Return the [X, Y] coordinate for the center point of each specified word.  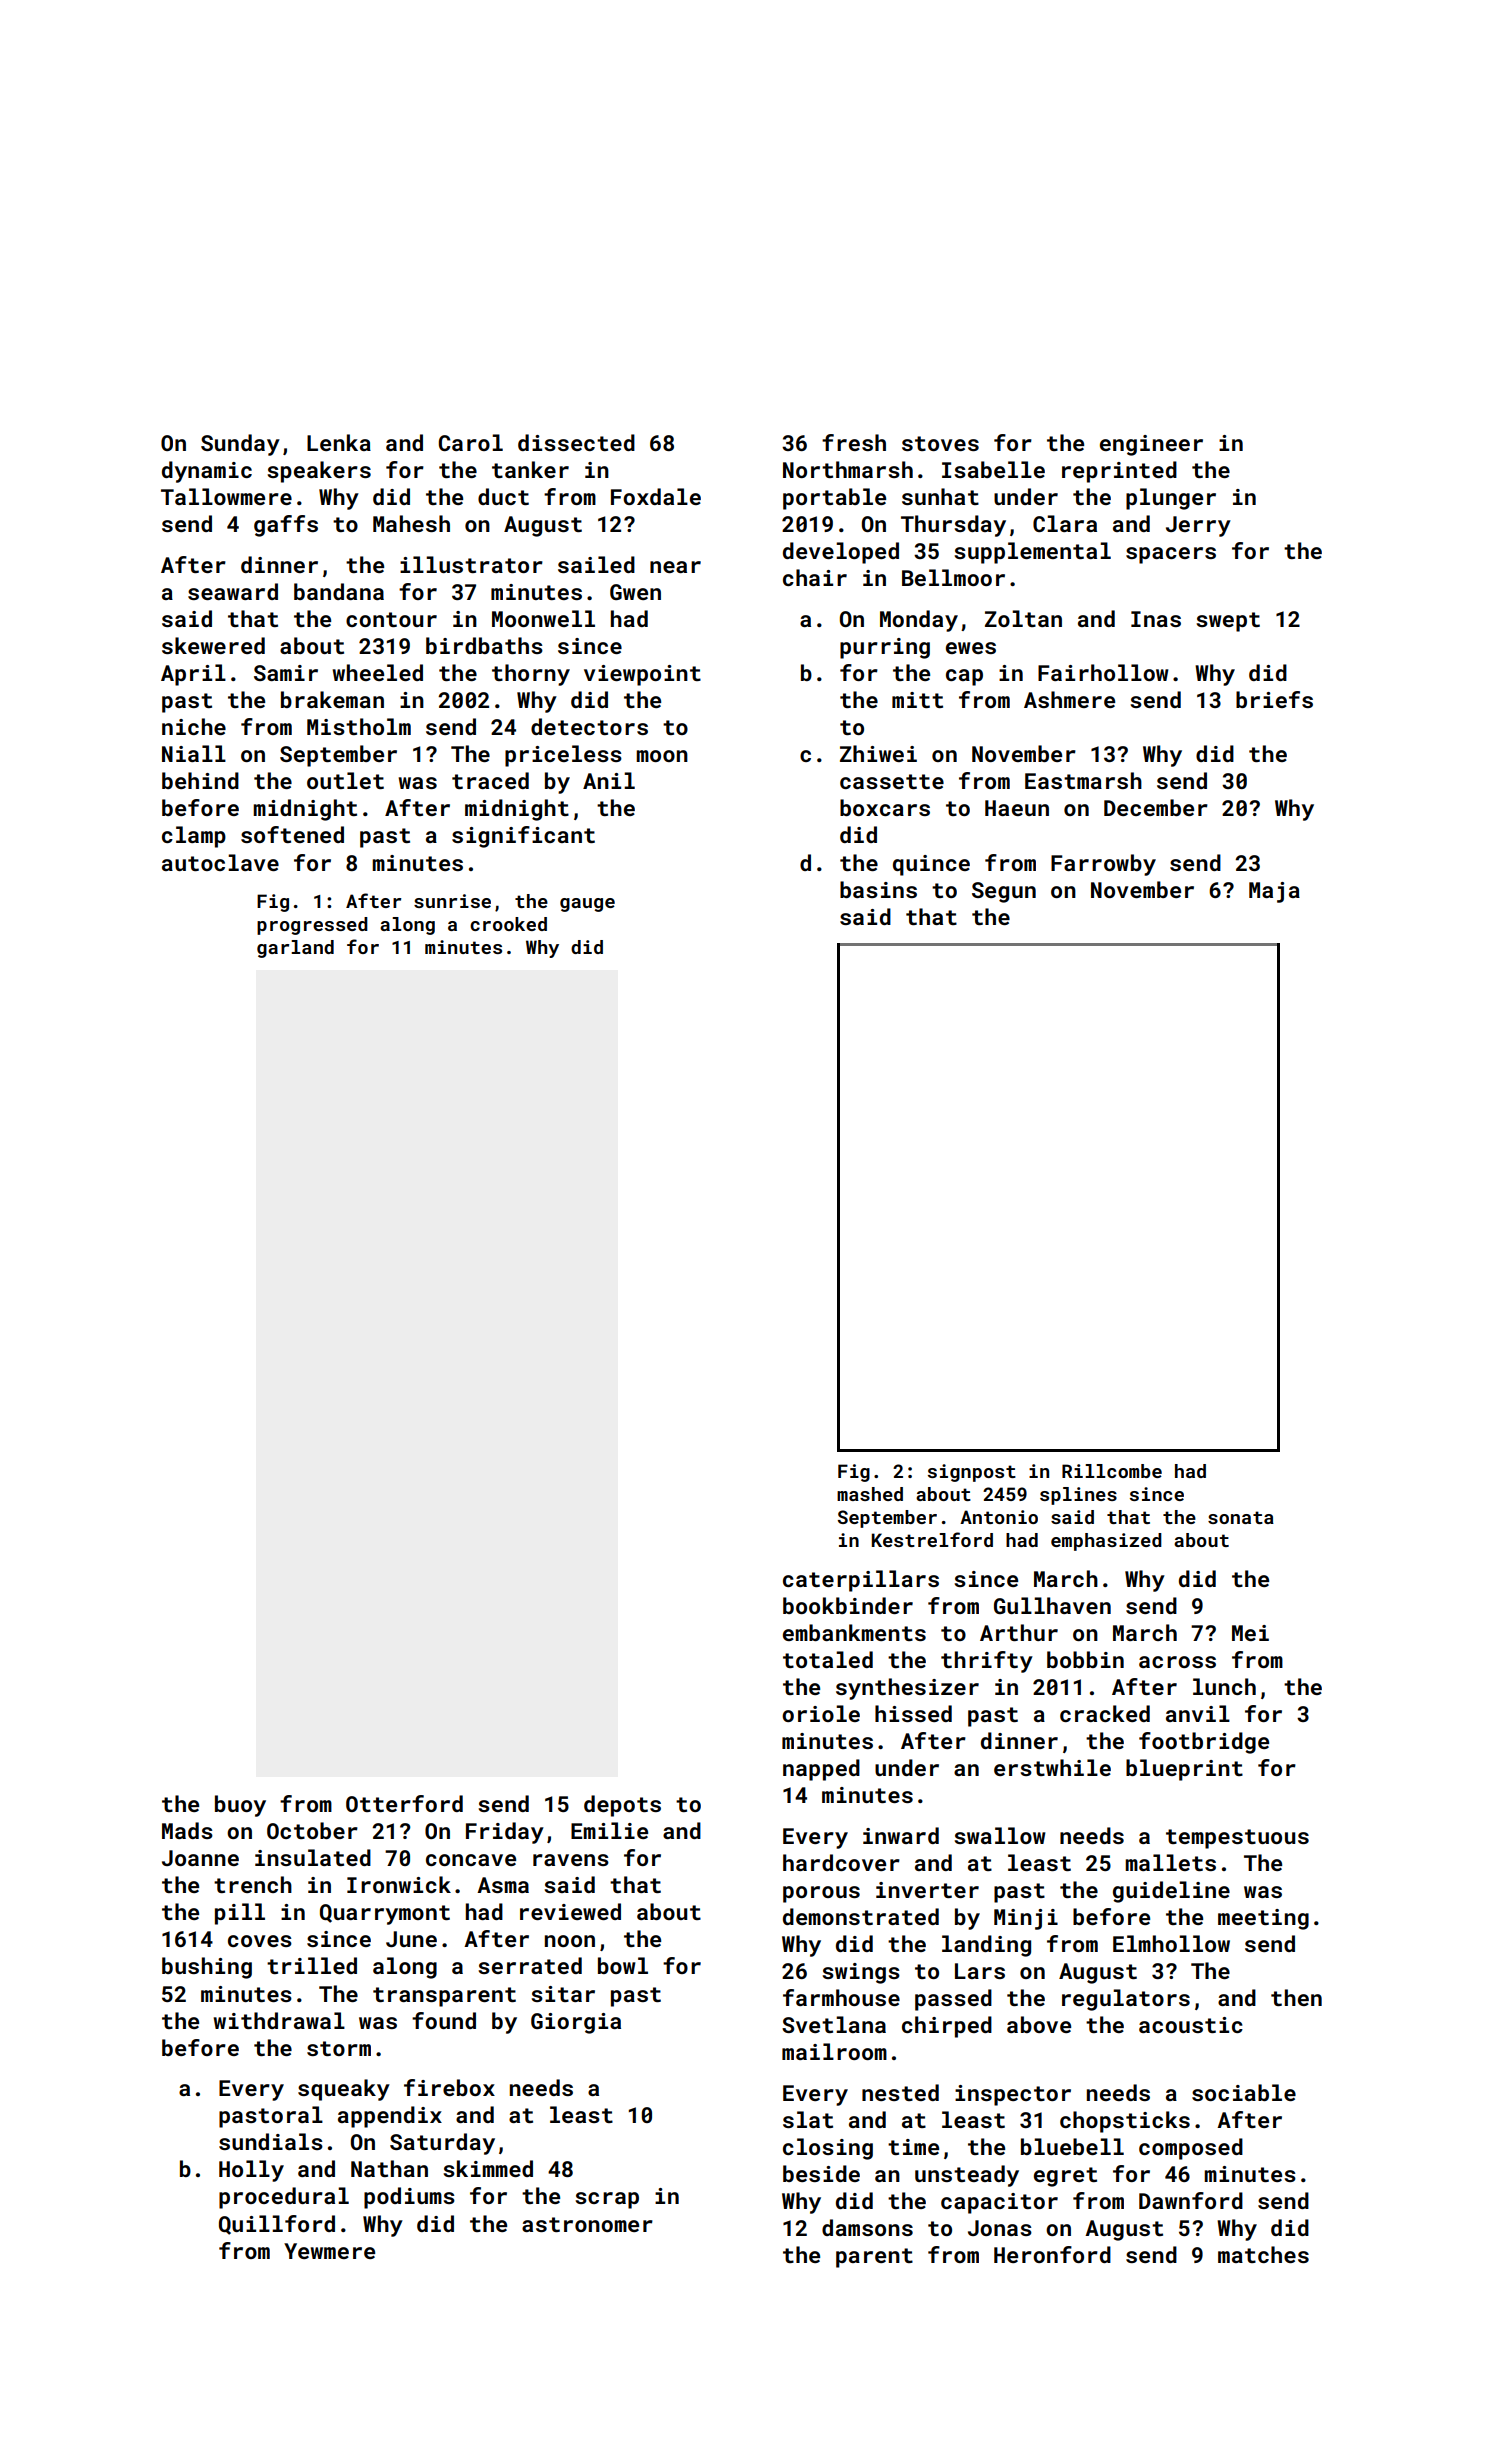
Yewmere [329, 2251]
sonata [1241, 1517]
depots [622, 1806]
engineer [1151, 445]
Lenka [339, 442]
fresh [854, 442]
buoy [240, 1806]
